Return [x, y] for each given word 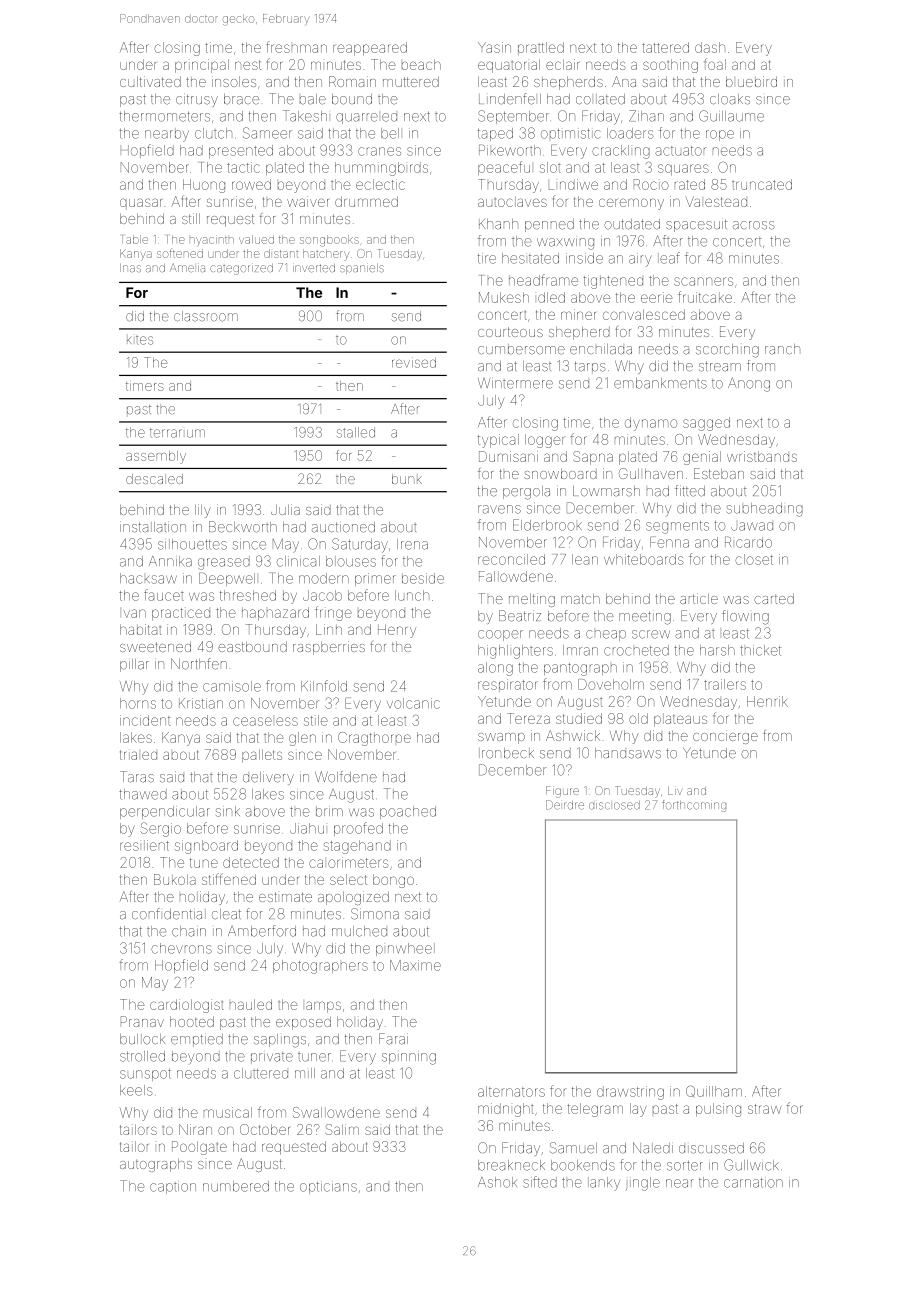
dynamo [651, 424]
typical [498, 441]
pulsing [718, 1110]
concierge [725, 737]
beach [421, 64]
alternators [511, 1091]
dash [710, 47]
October [265, 1129]
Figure [562, 792]
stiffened [229, 879]
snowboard [560, 474]
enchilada [601, 349]
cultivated [150, 81]
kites [140, 340]
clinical [298, 561]
